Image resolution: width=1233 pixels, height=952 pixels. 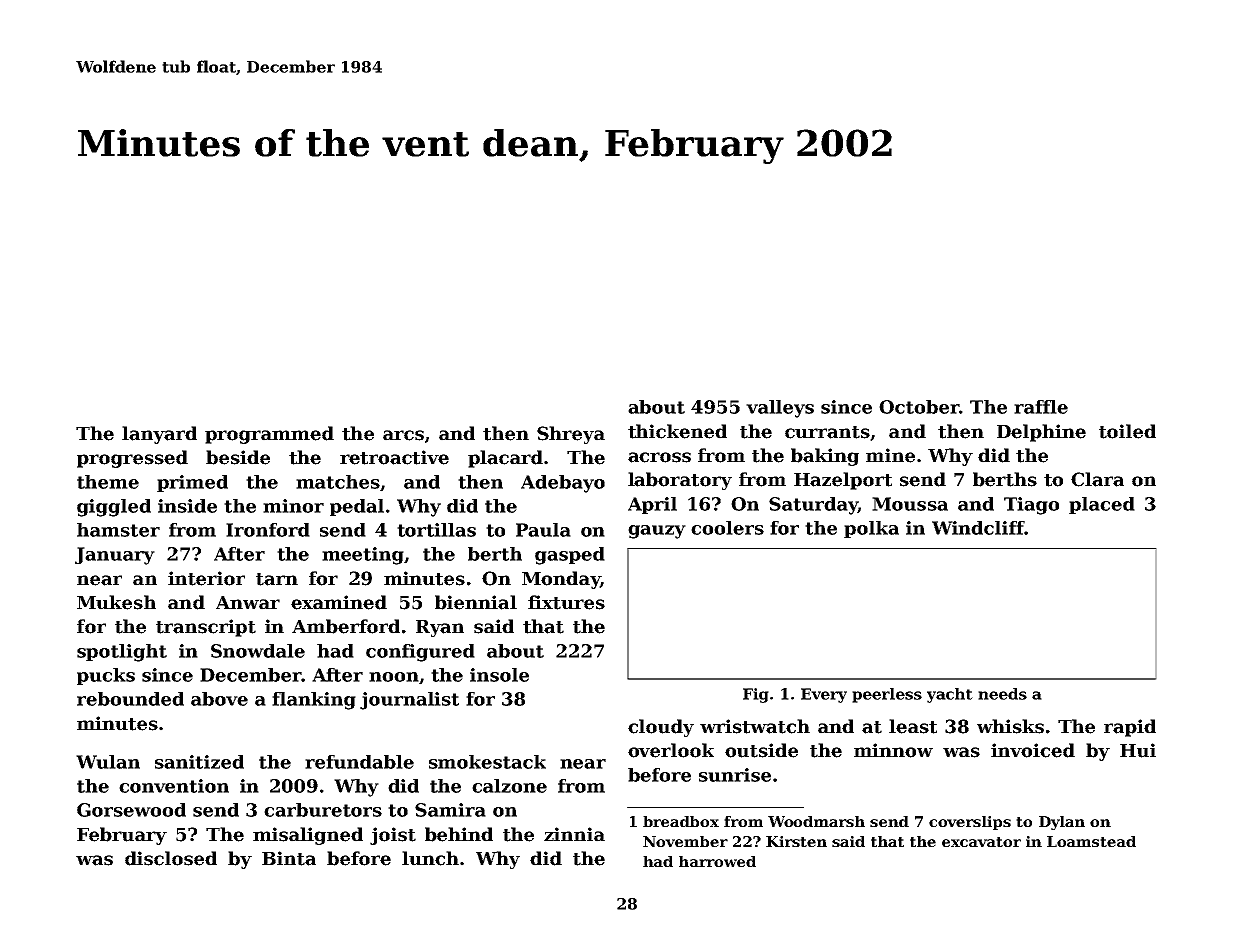 I want to click on lanyard, so click(x=159, y=435).
